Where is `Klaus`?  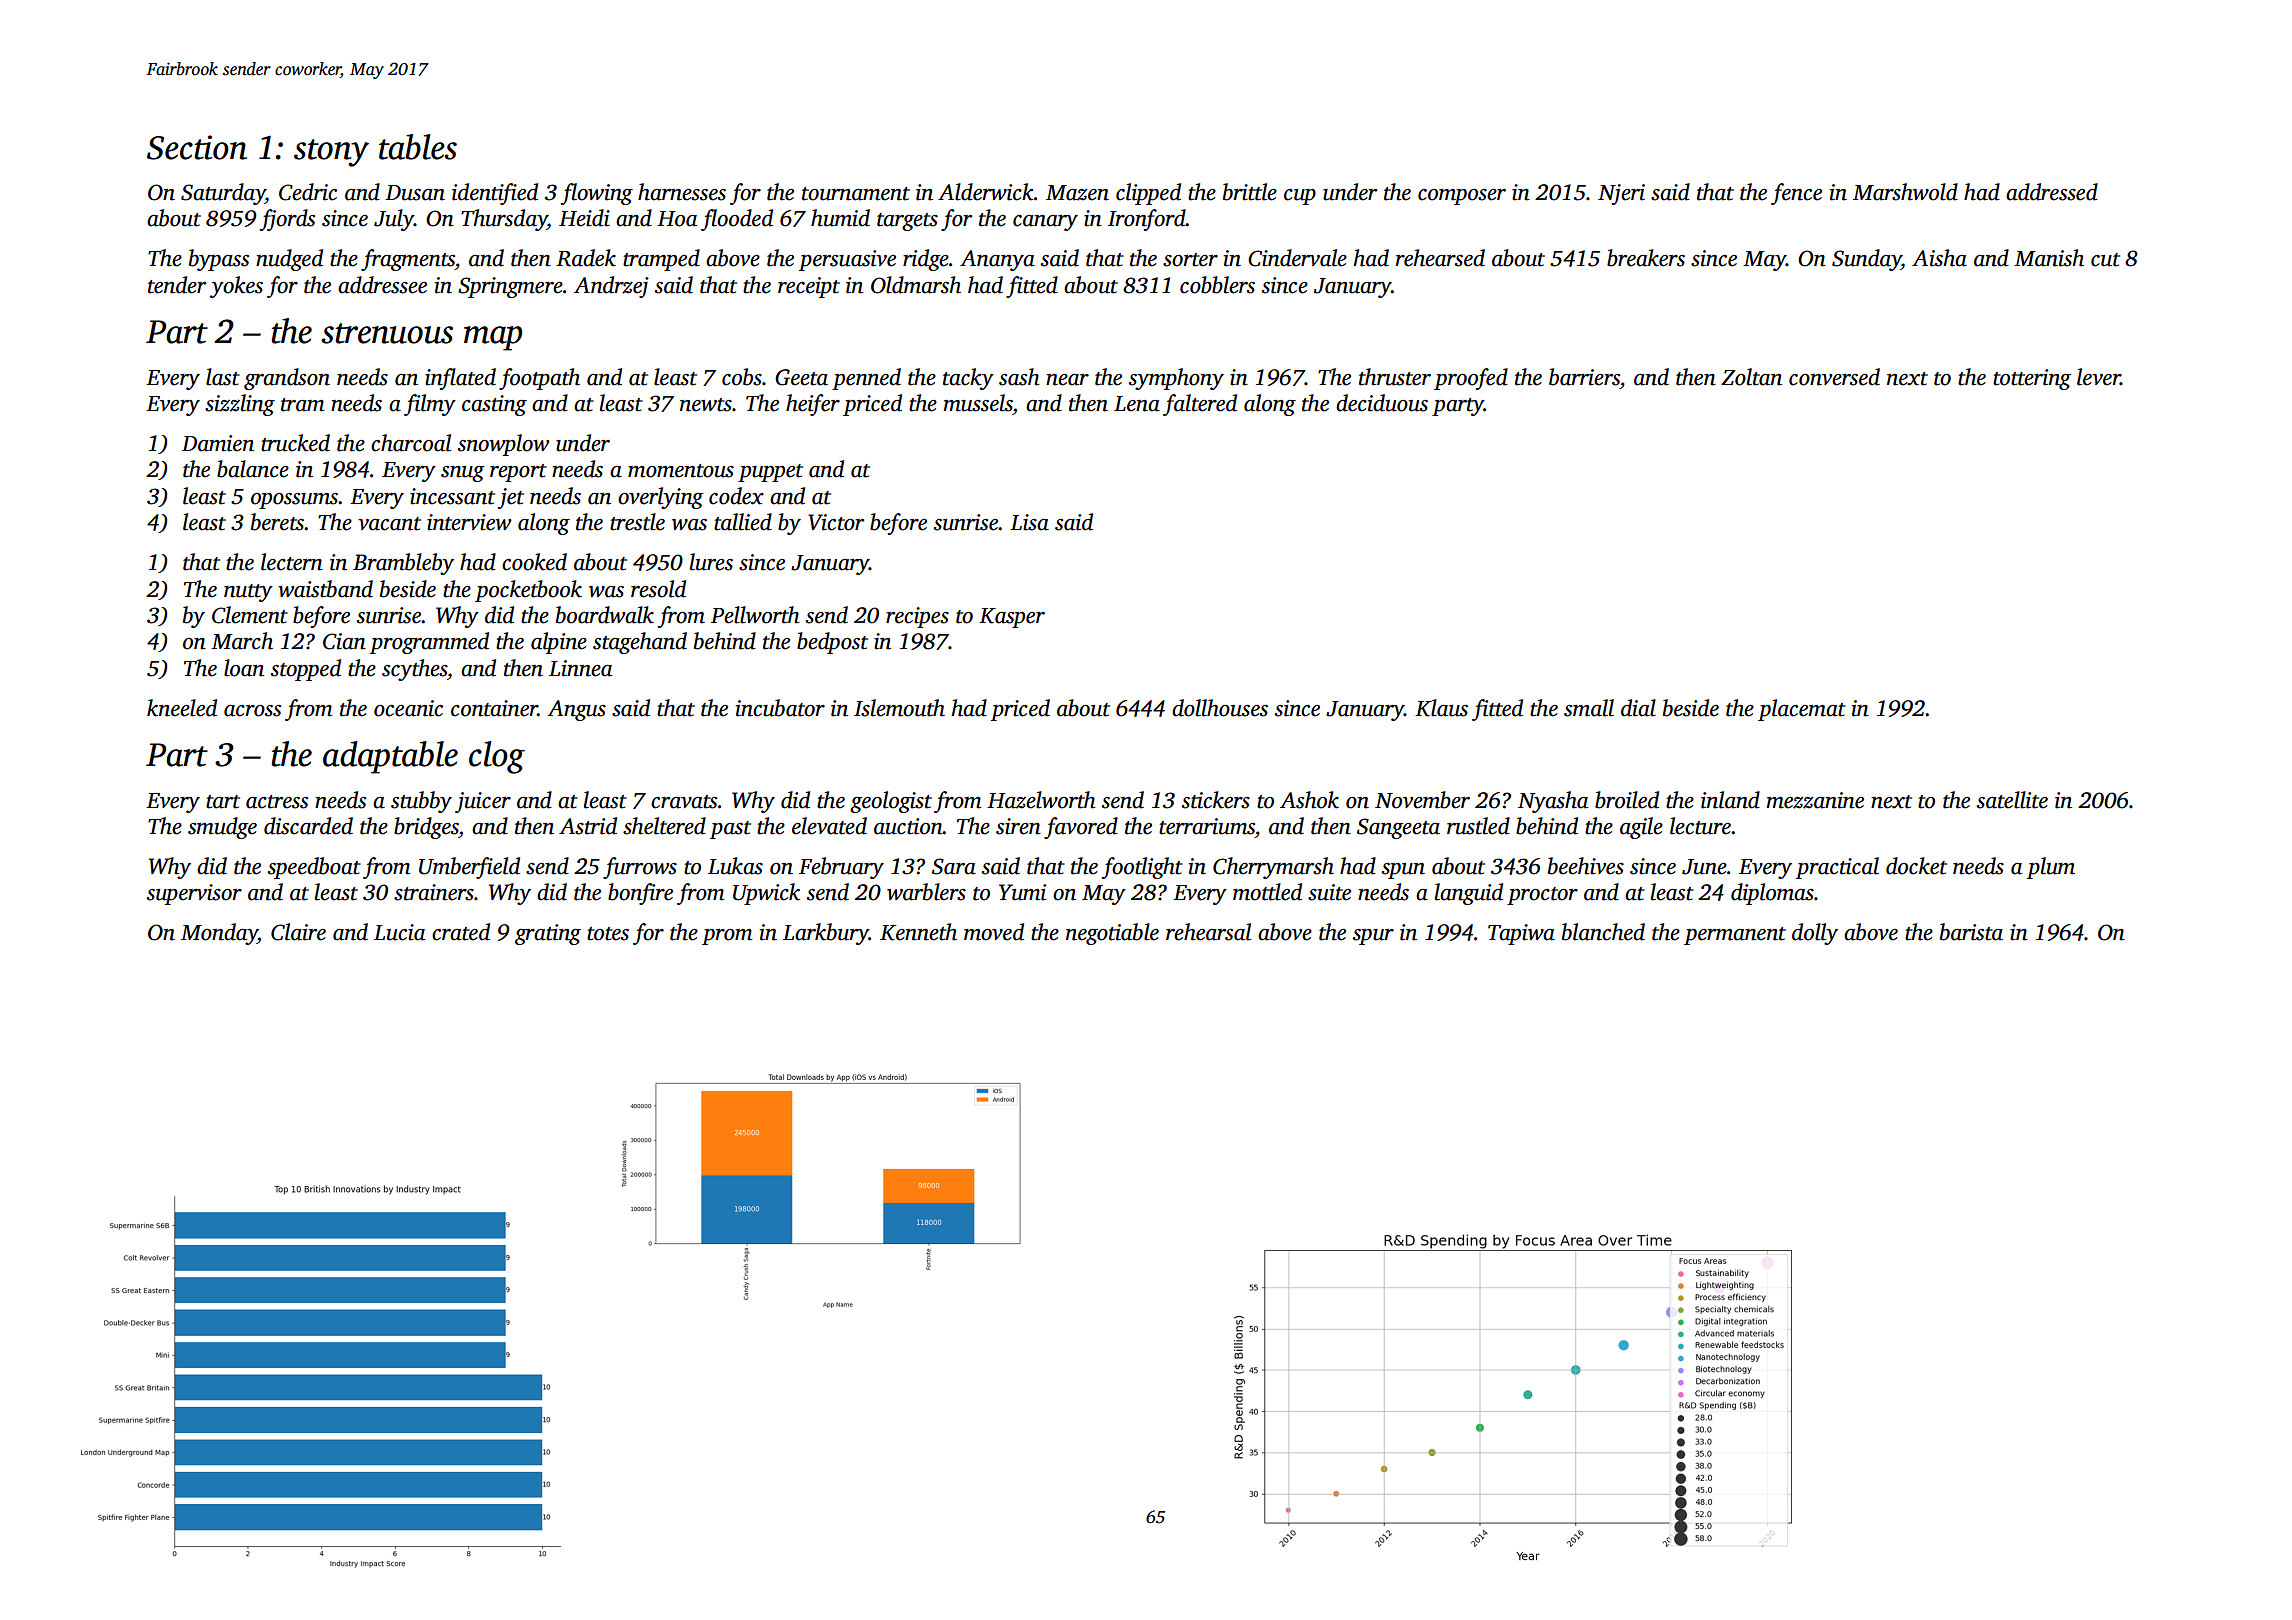 Klaus is located at coordinates (1441, 708).
